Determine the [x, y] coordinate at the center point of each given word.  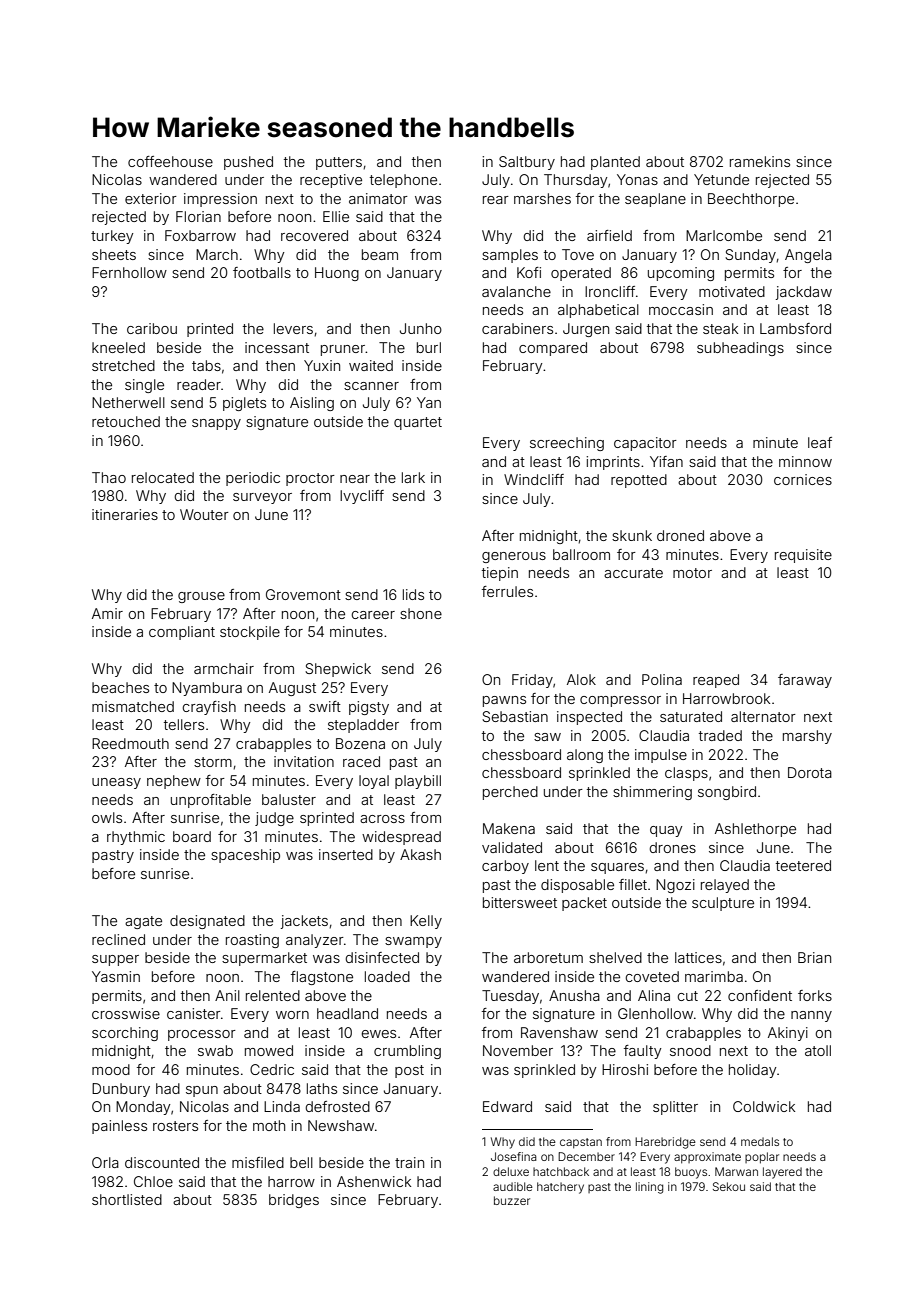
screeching [567, 444]
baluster [289, 799]
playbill [418, 782]
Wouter [204, 514]
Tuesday [510, 997]
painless [119, 1127]
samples [510, 256]
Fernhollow [129, 272]
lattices [698, 957]
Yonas [637, 179]
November [518, 1050]
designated [207, 922]
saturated [691, 716]
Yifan [666, 461]
